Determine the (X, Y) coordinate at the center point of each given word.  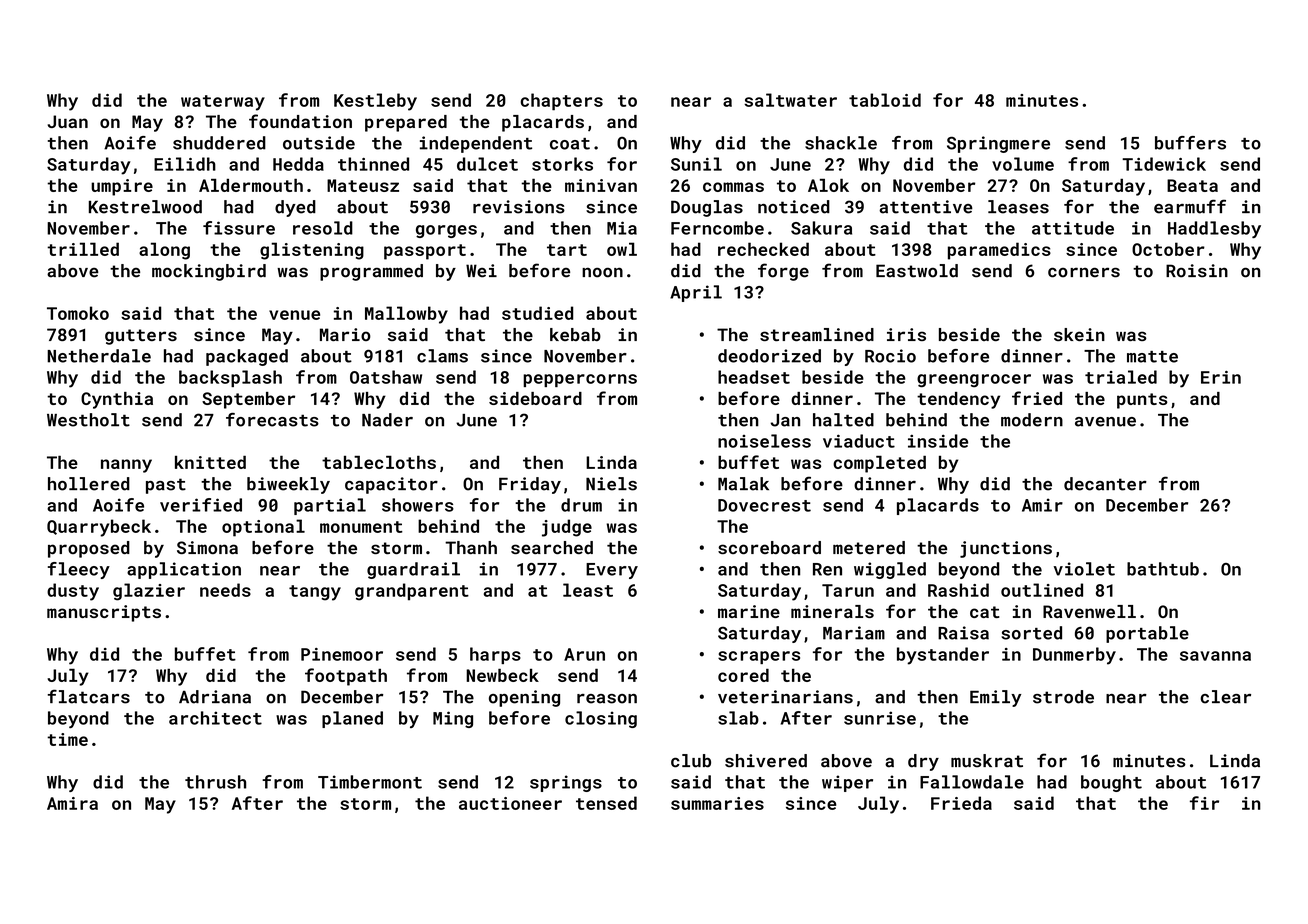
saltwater (790, 100)
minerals (832, 611)
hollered (89, 484)
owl (622, 249)
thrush (215, 782)
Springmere (998, 144)
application (184, 570)
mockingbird (209, 272)
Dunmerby (1074, 656)
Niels (611, 484)
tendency (958, 400)
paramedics (999, 251)
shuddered (219, 143)
